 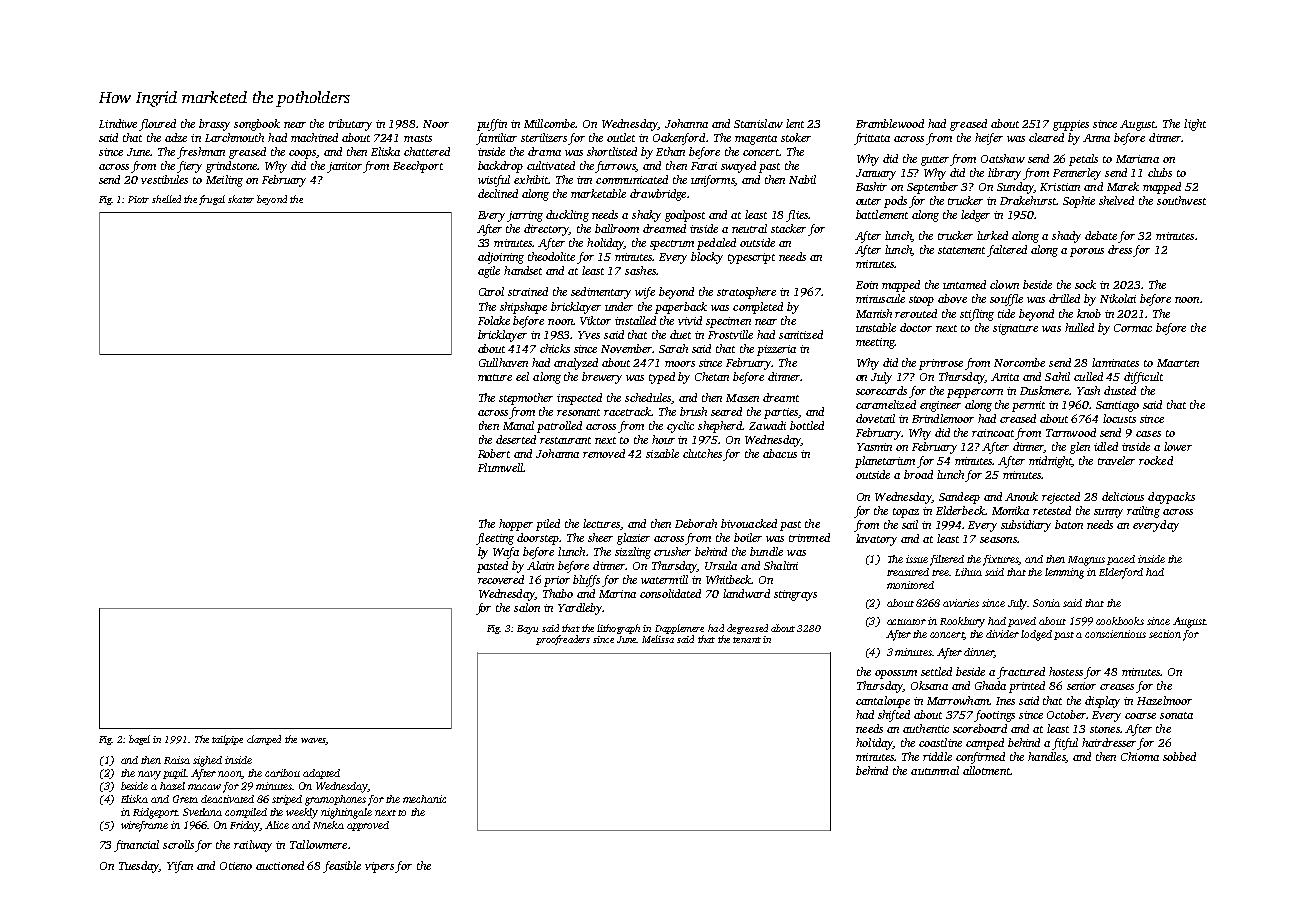 What do you see at coordinates (527, 629) in the screenshot?
I see `Bayu` at bounding box center [527, 629].
